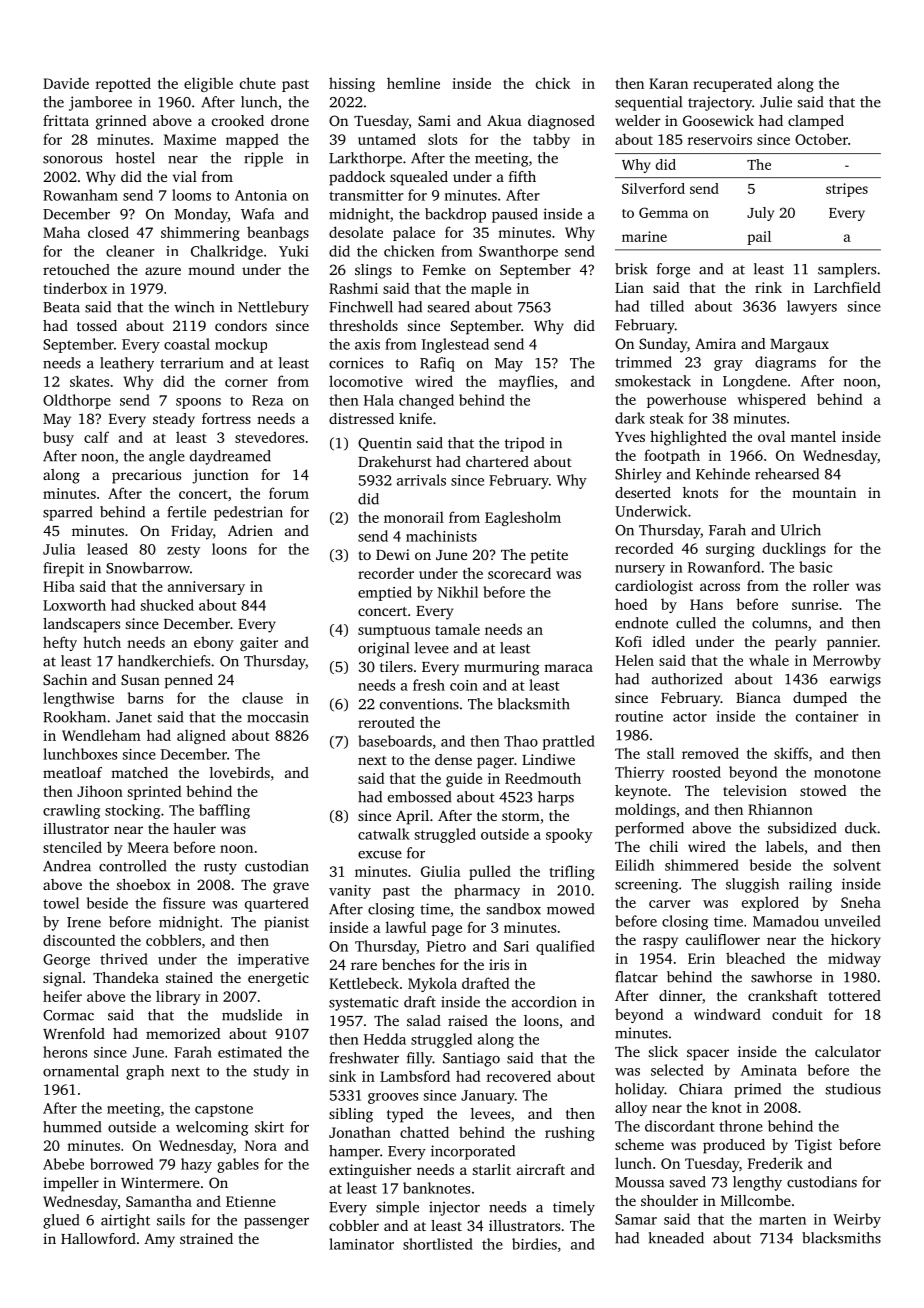 This screenshot has height=1308, width=924. What do you see at coordinates (813, 436) in the screenshot?
I see `mantel` at bounding box center [813, 436].
